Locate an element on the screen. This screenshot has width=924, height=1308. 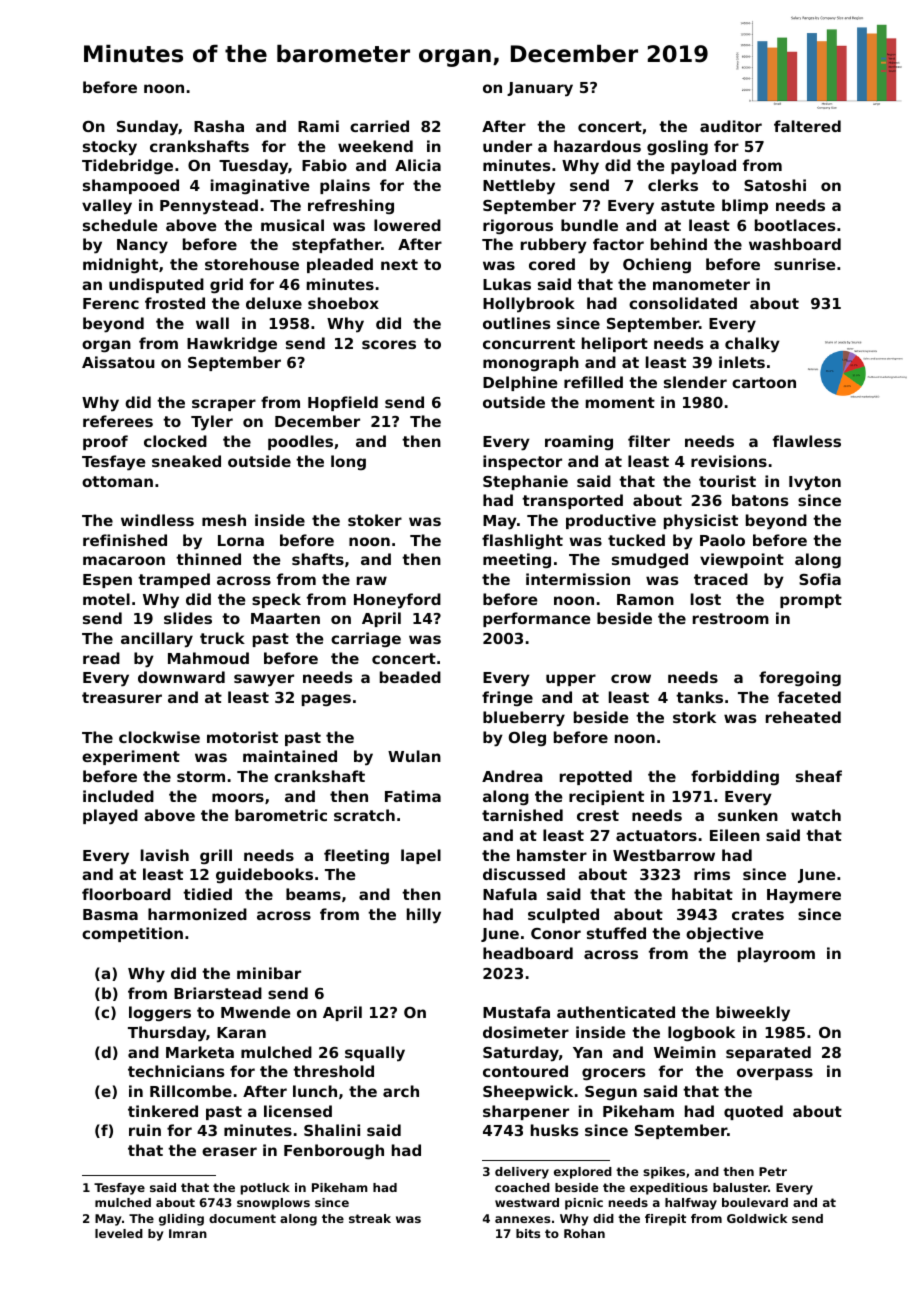
foregoing is located at coordinates (800, 679).
